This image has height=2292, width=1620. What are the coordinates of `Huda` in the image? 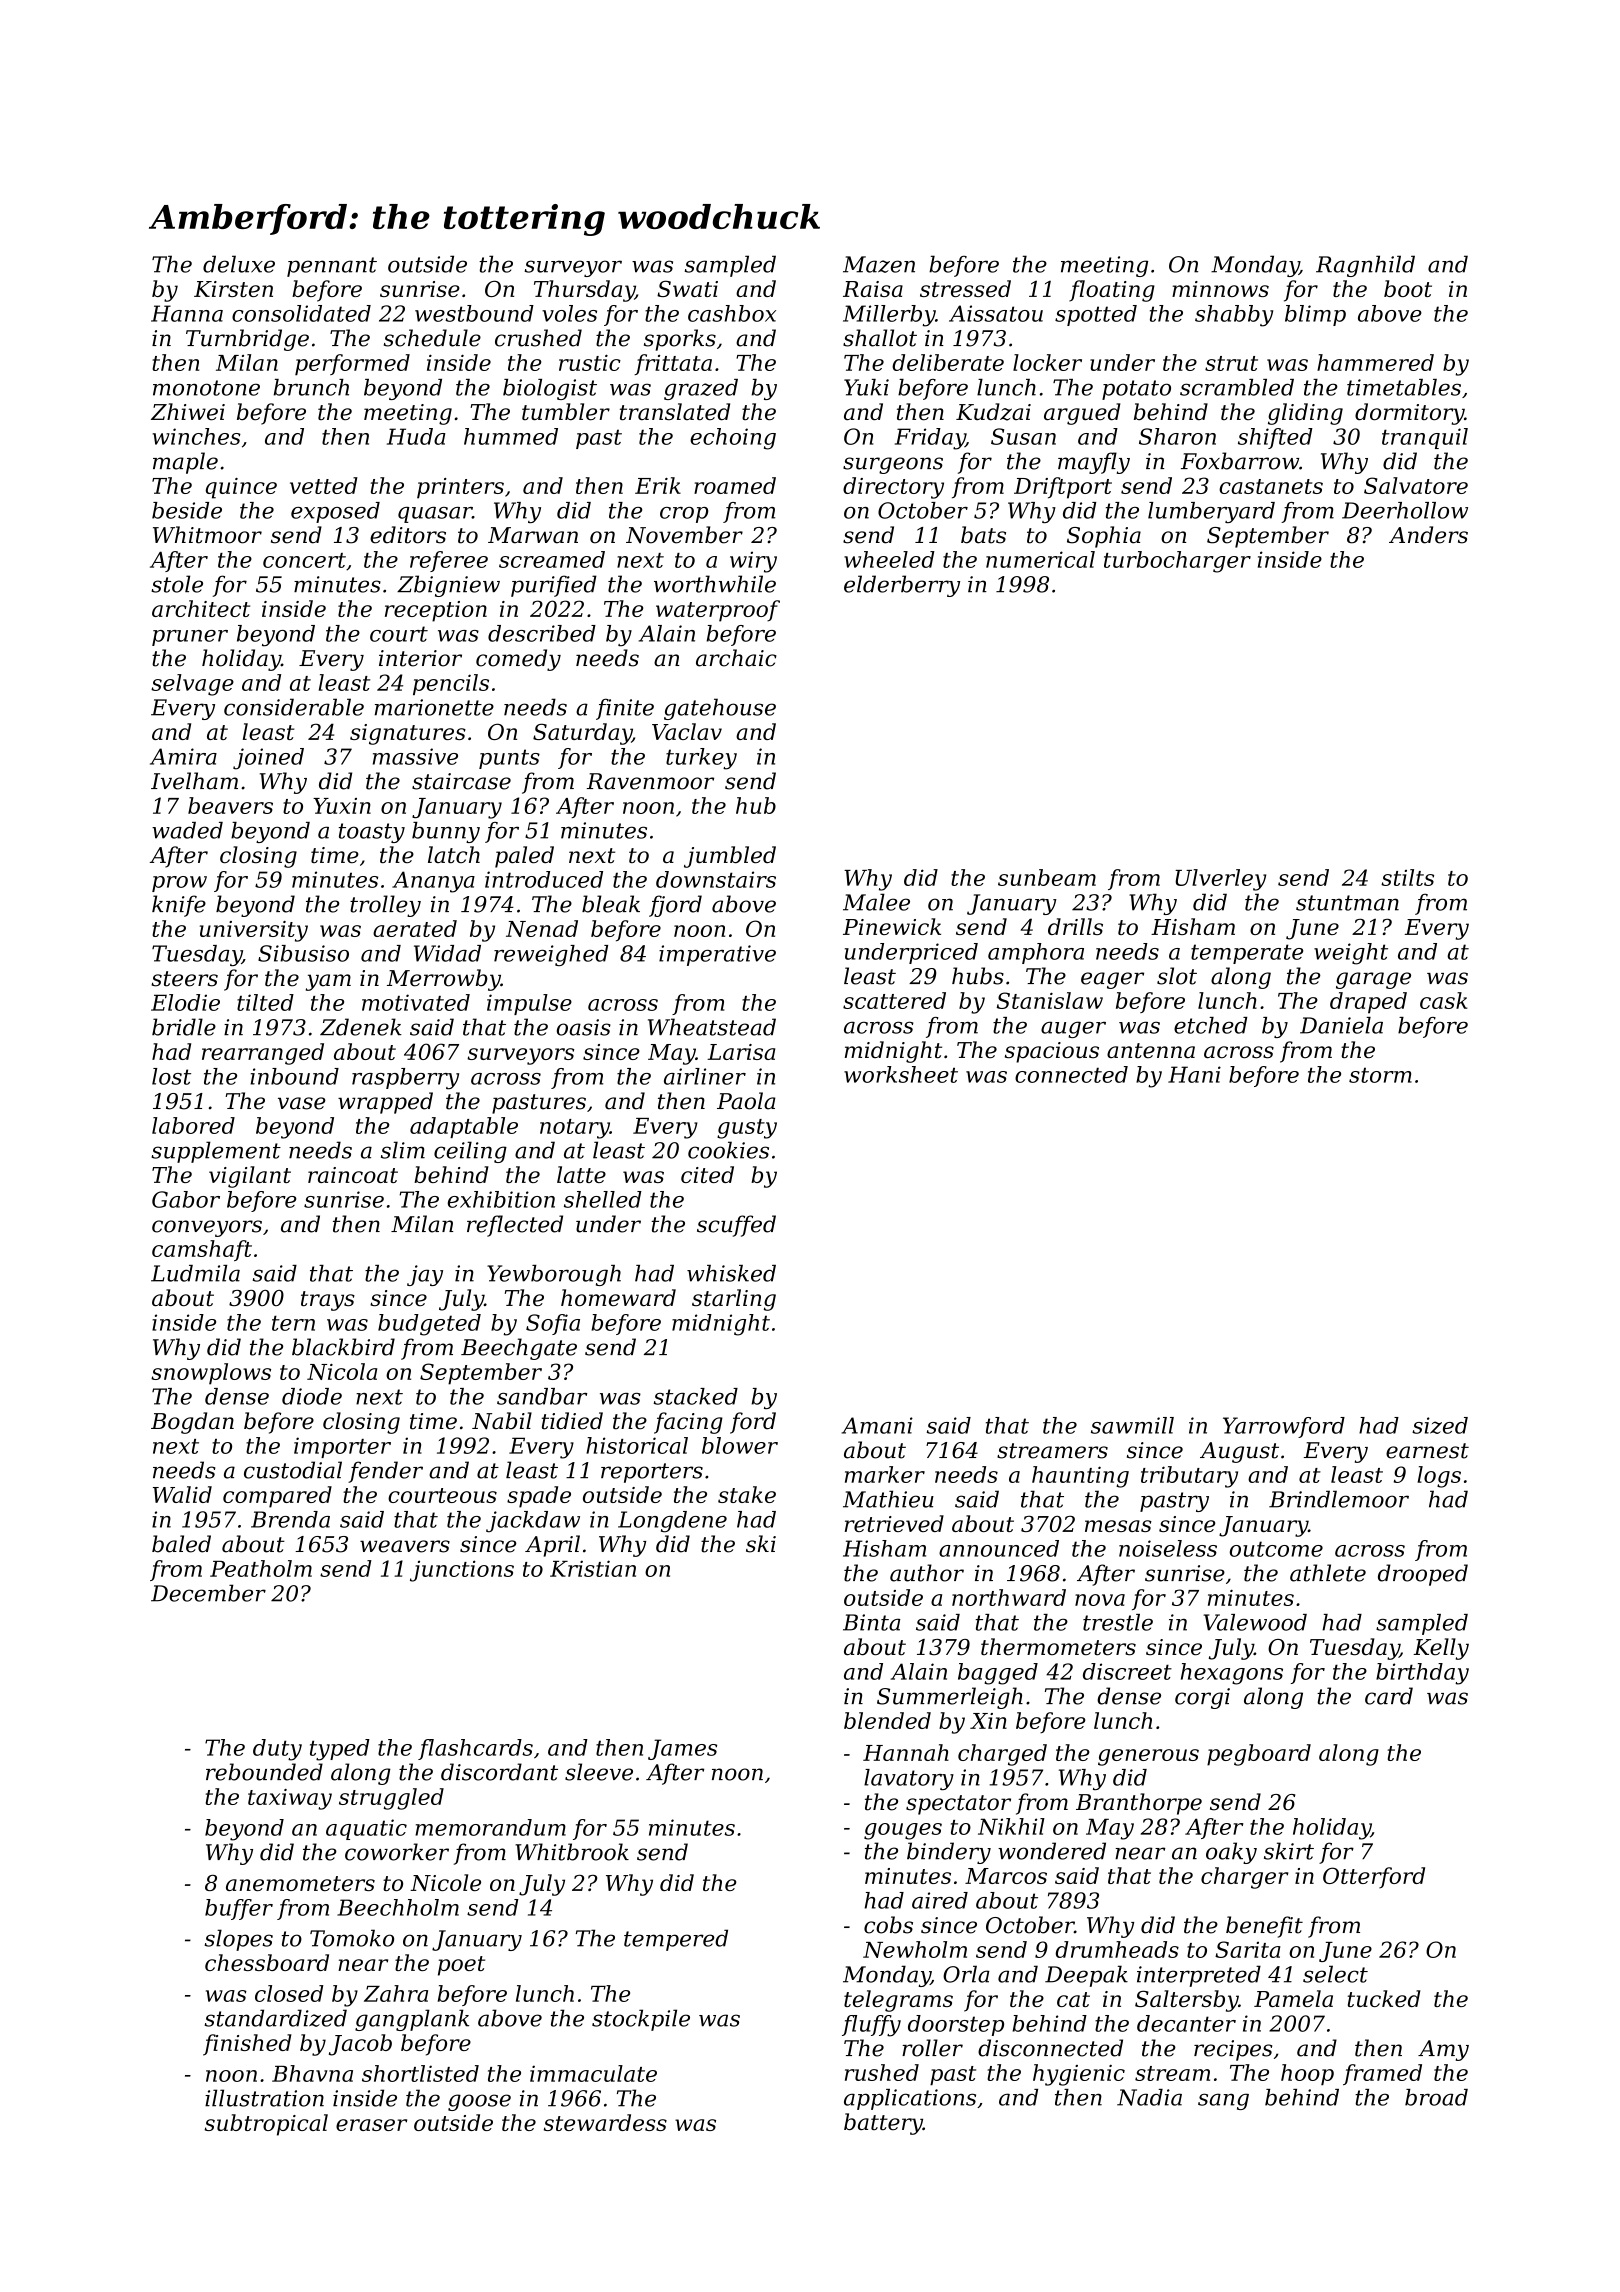 It's located at (416, 436).
